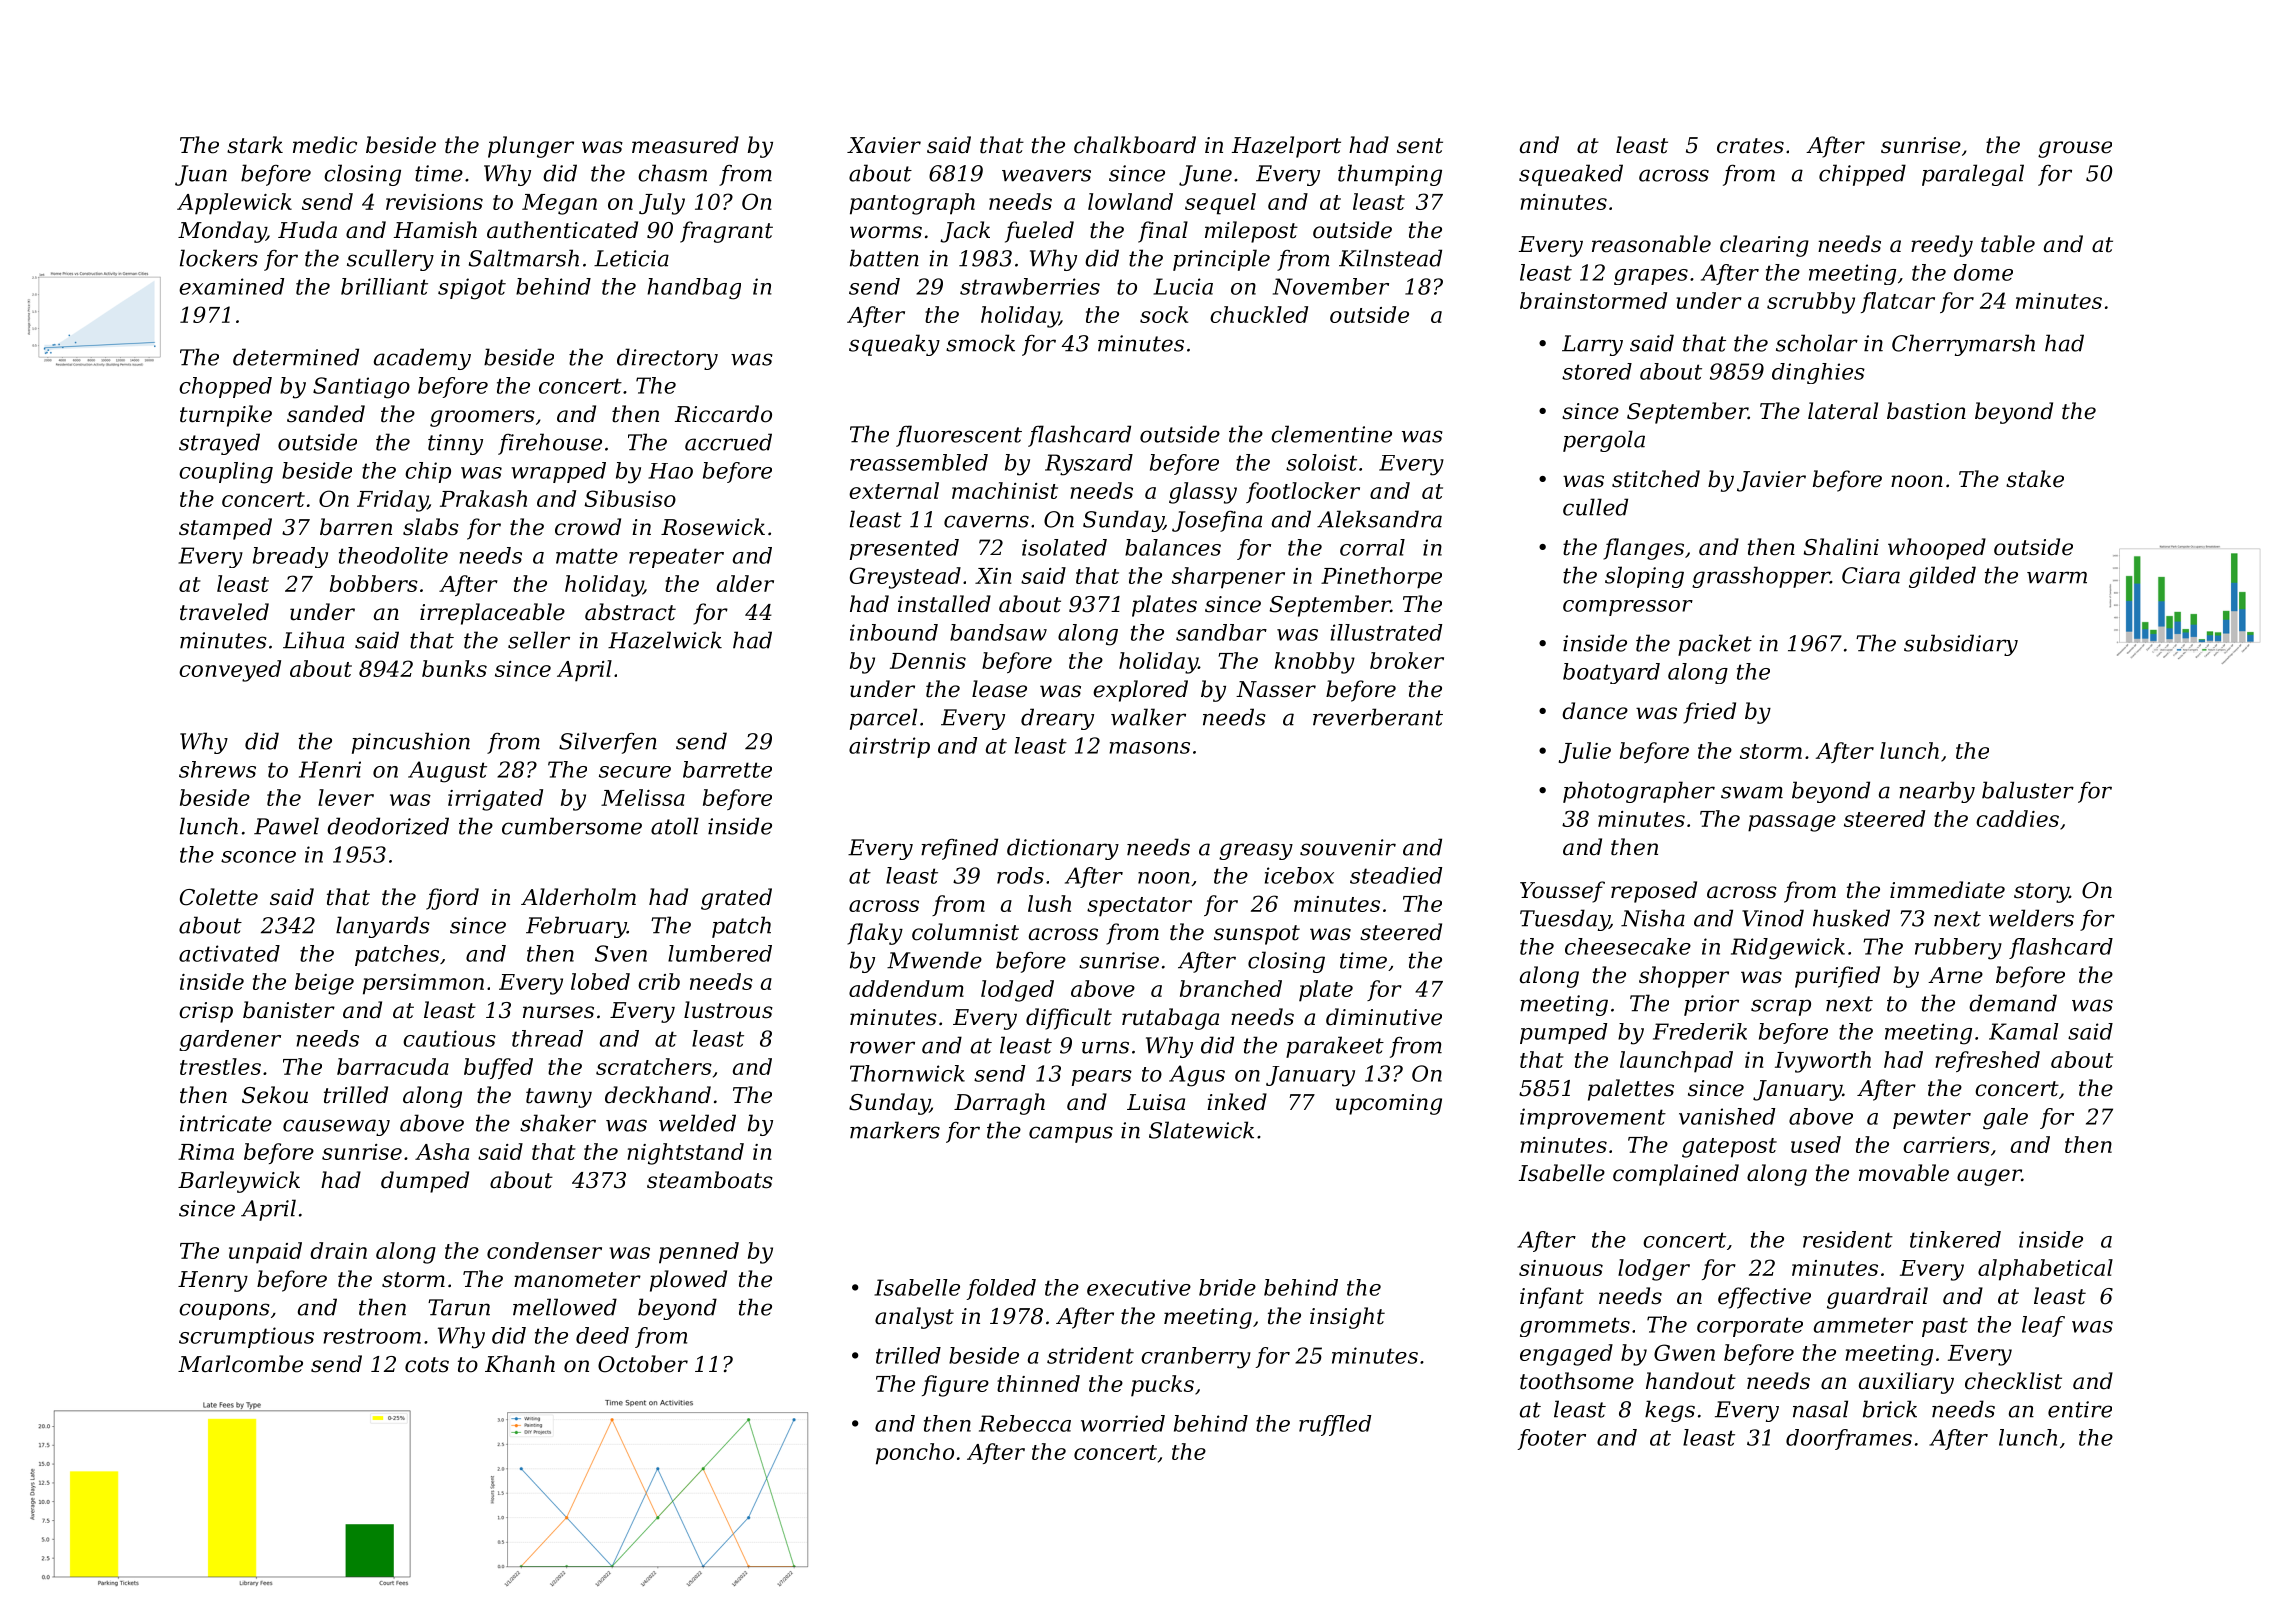  What do you see at coordinates (1149, 748) in the screenshot?
I see `masons` at bounding box center [1149, 748].
